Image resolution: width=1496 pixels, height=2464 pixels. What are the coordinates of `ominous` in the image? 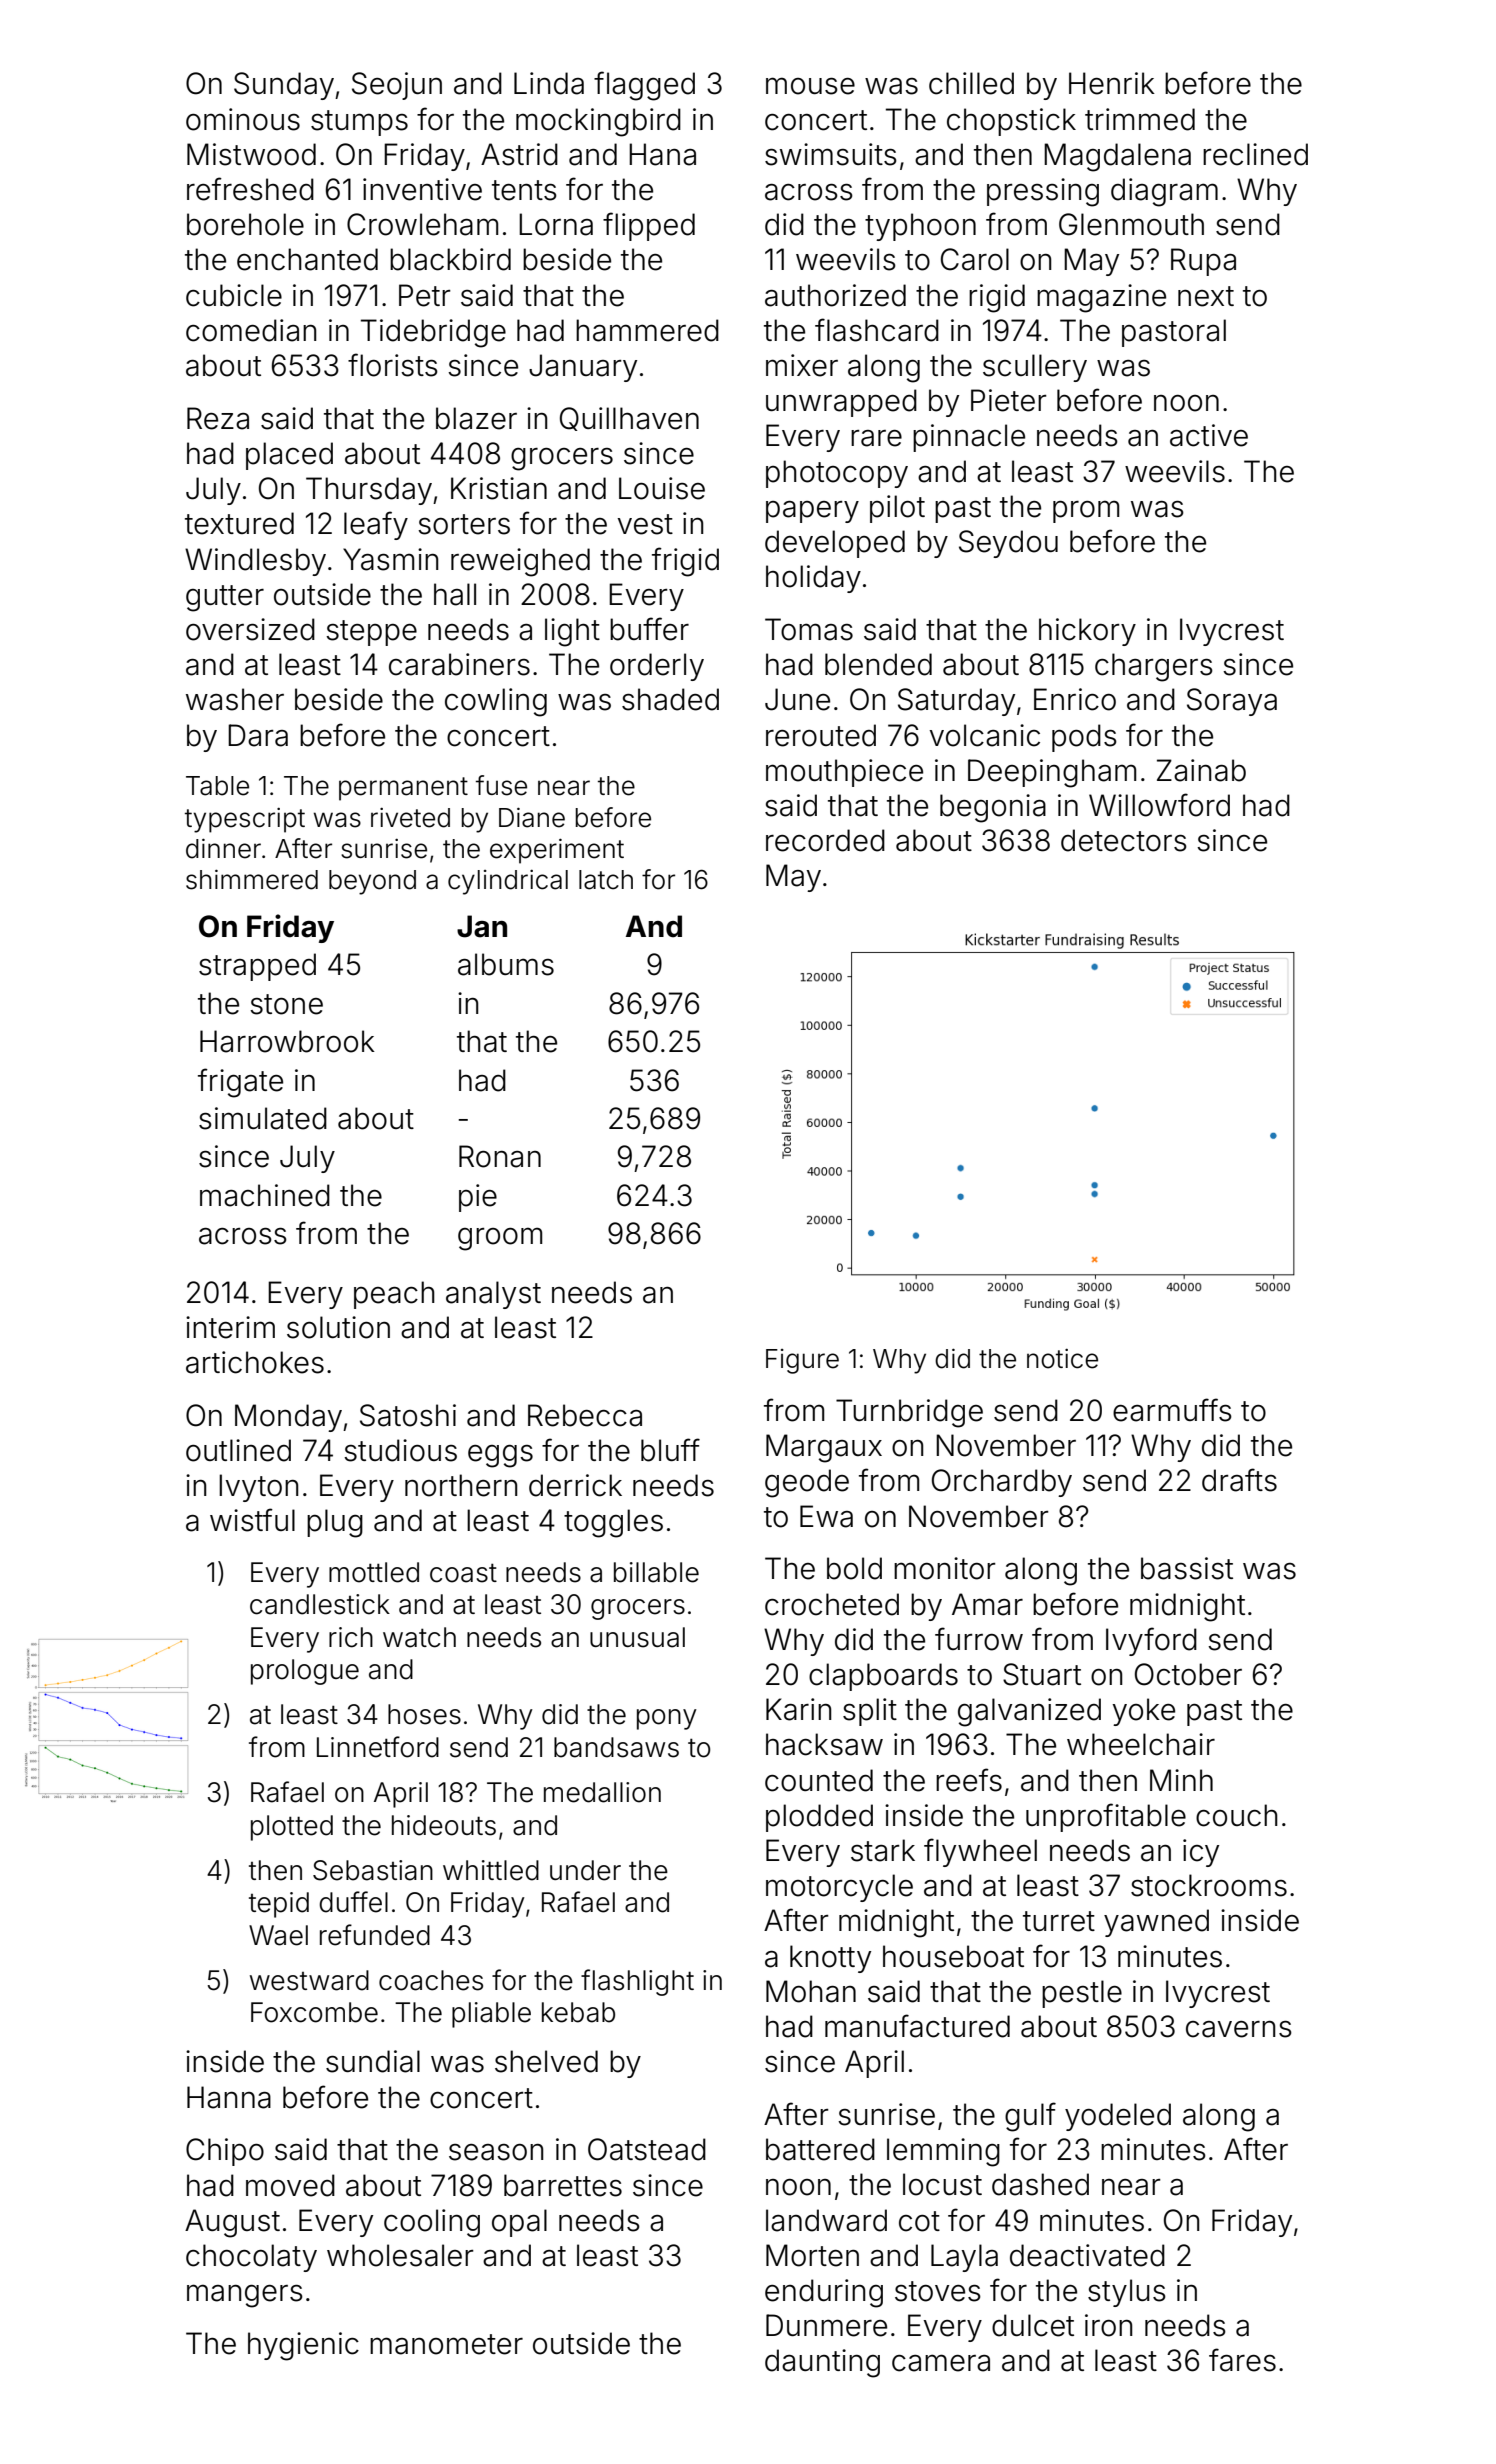 It's located at (243, 119).
